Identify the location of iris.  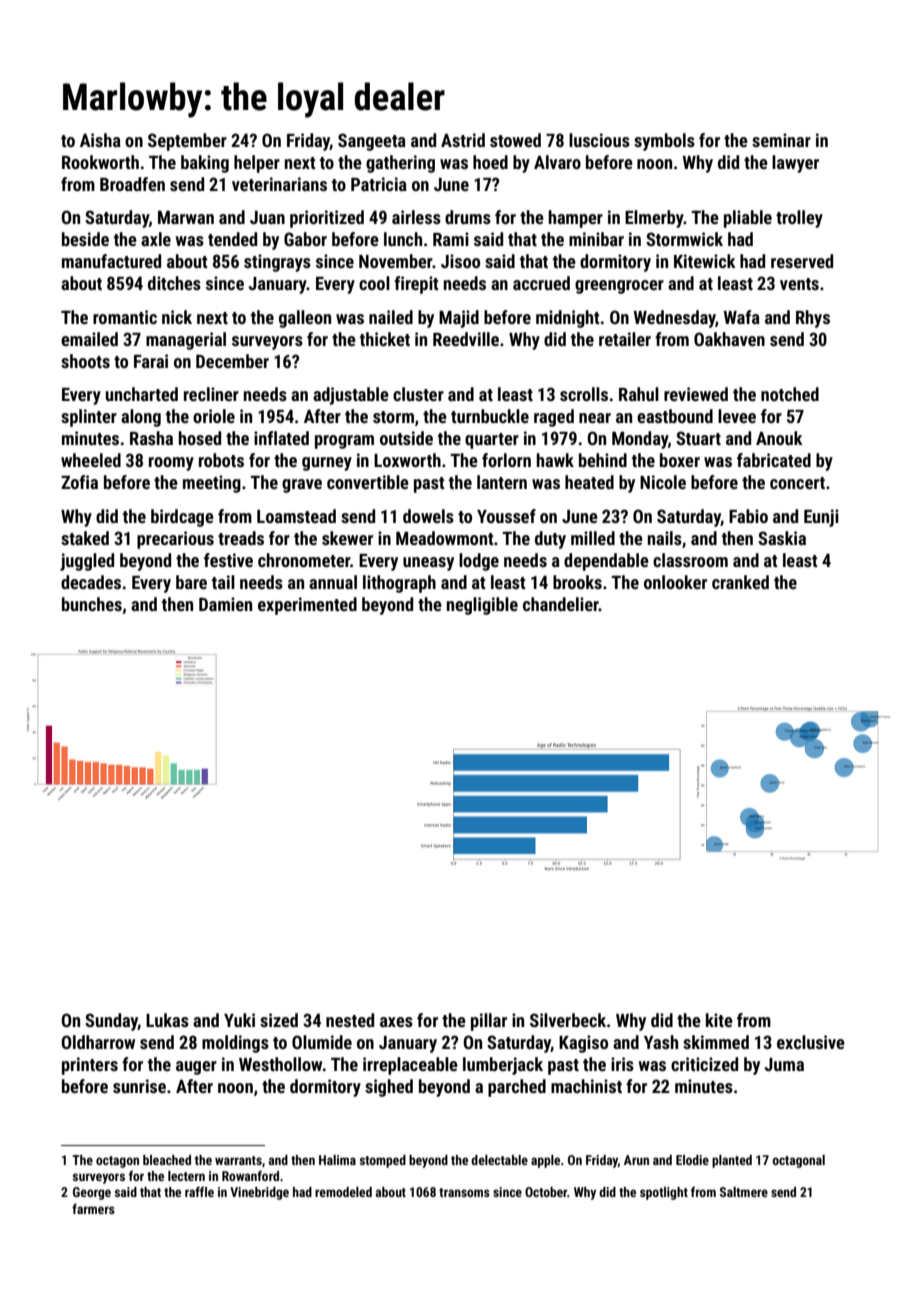
(622, 1064).
